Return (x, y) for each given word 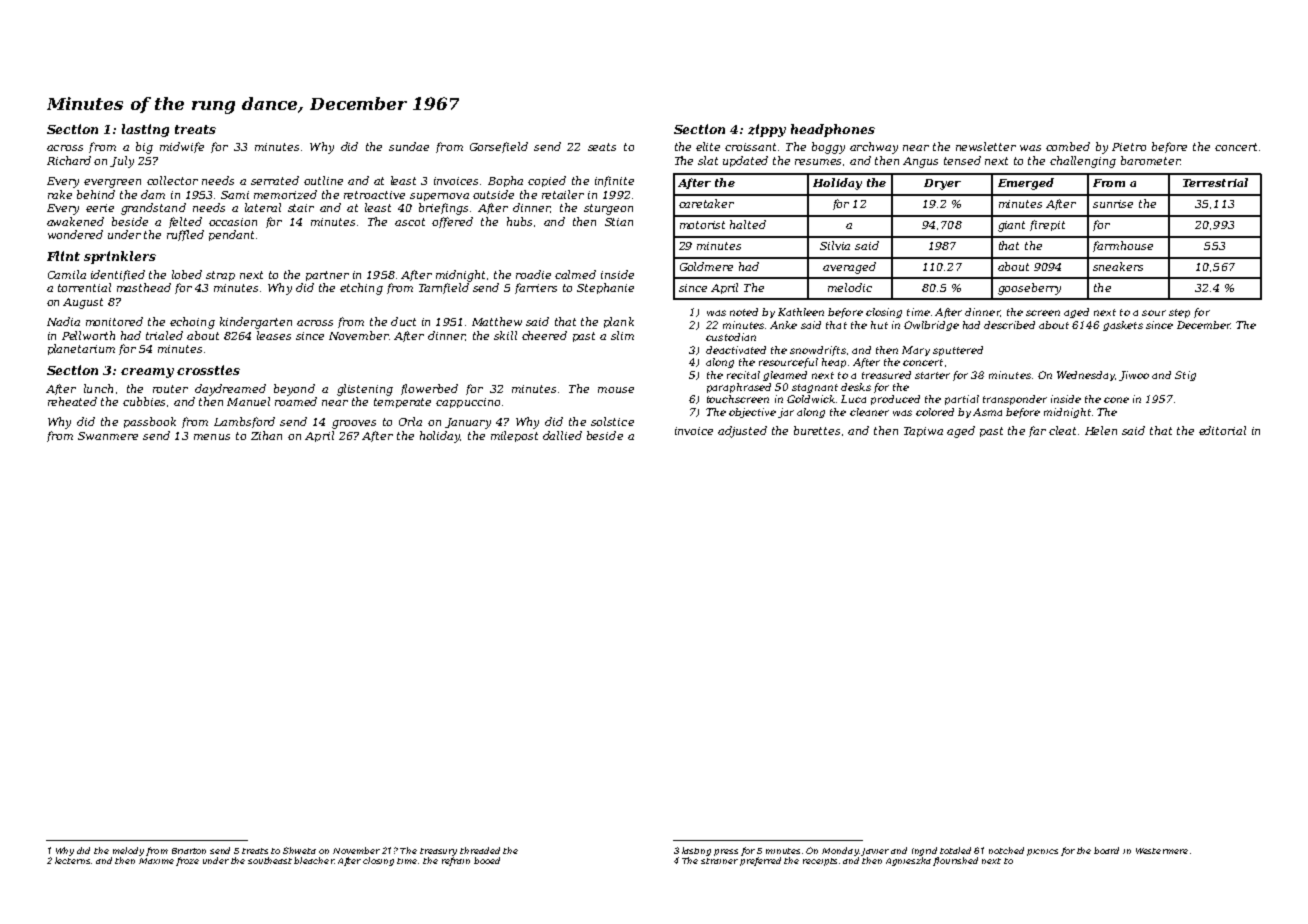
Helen (1101, 430)
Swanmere (108, 436)
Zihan (266, 435)
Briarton (189, 851)
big (144, 148)
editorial (1222, 430)
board (1106, 850)
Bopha (505, 181)
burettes (817, 430)
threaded (480, 850)
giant (1011, 226)
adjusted (742, 432)
